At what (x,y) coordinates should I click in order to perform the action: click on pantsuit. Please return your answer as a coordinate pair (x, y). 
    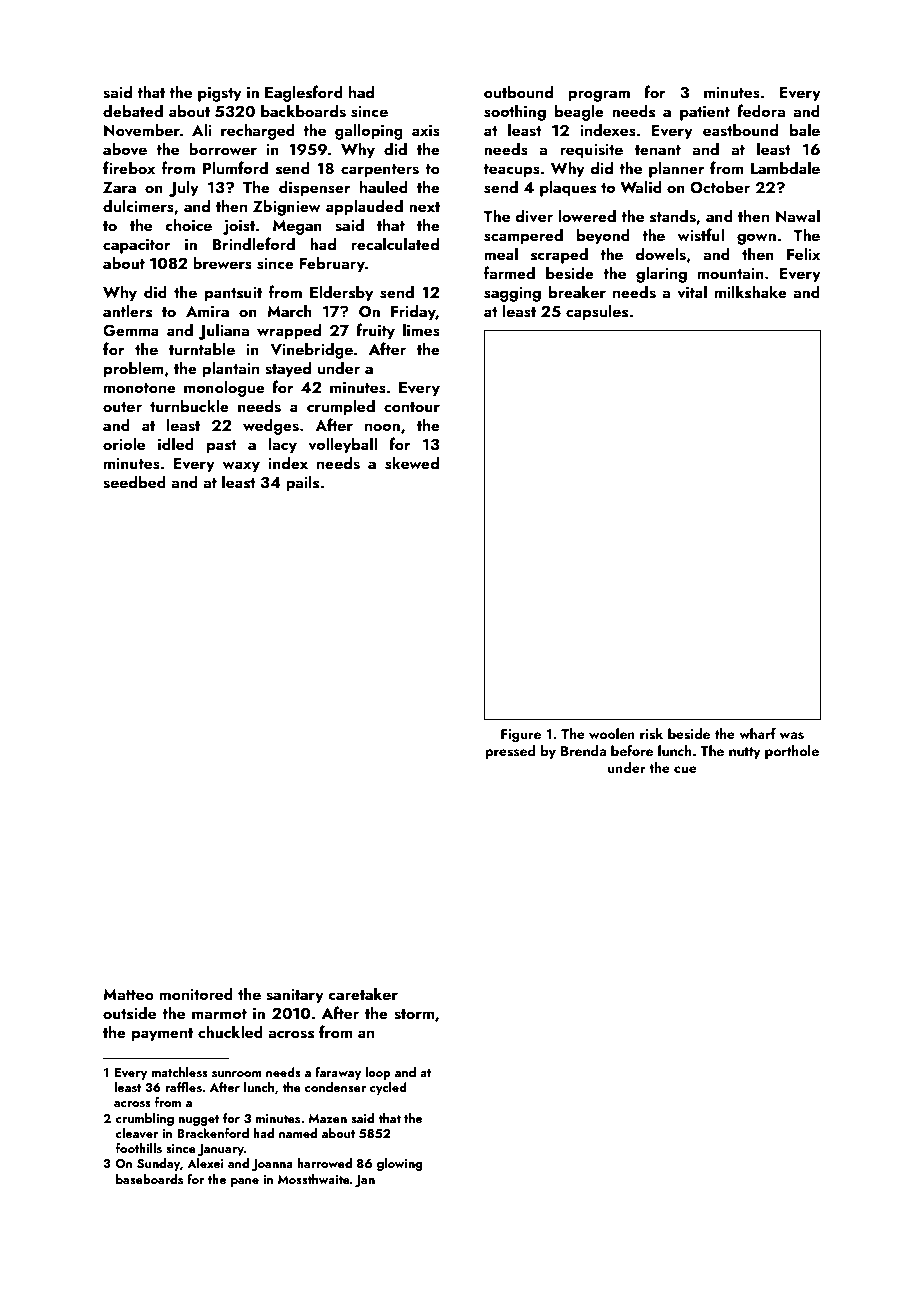
    Looking at the image, I should click on (233, 294).
